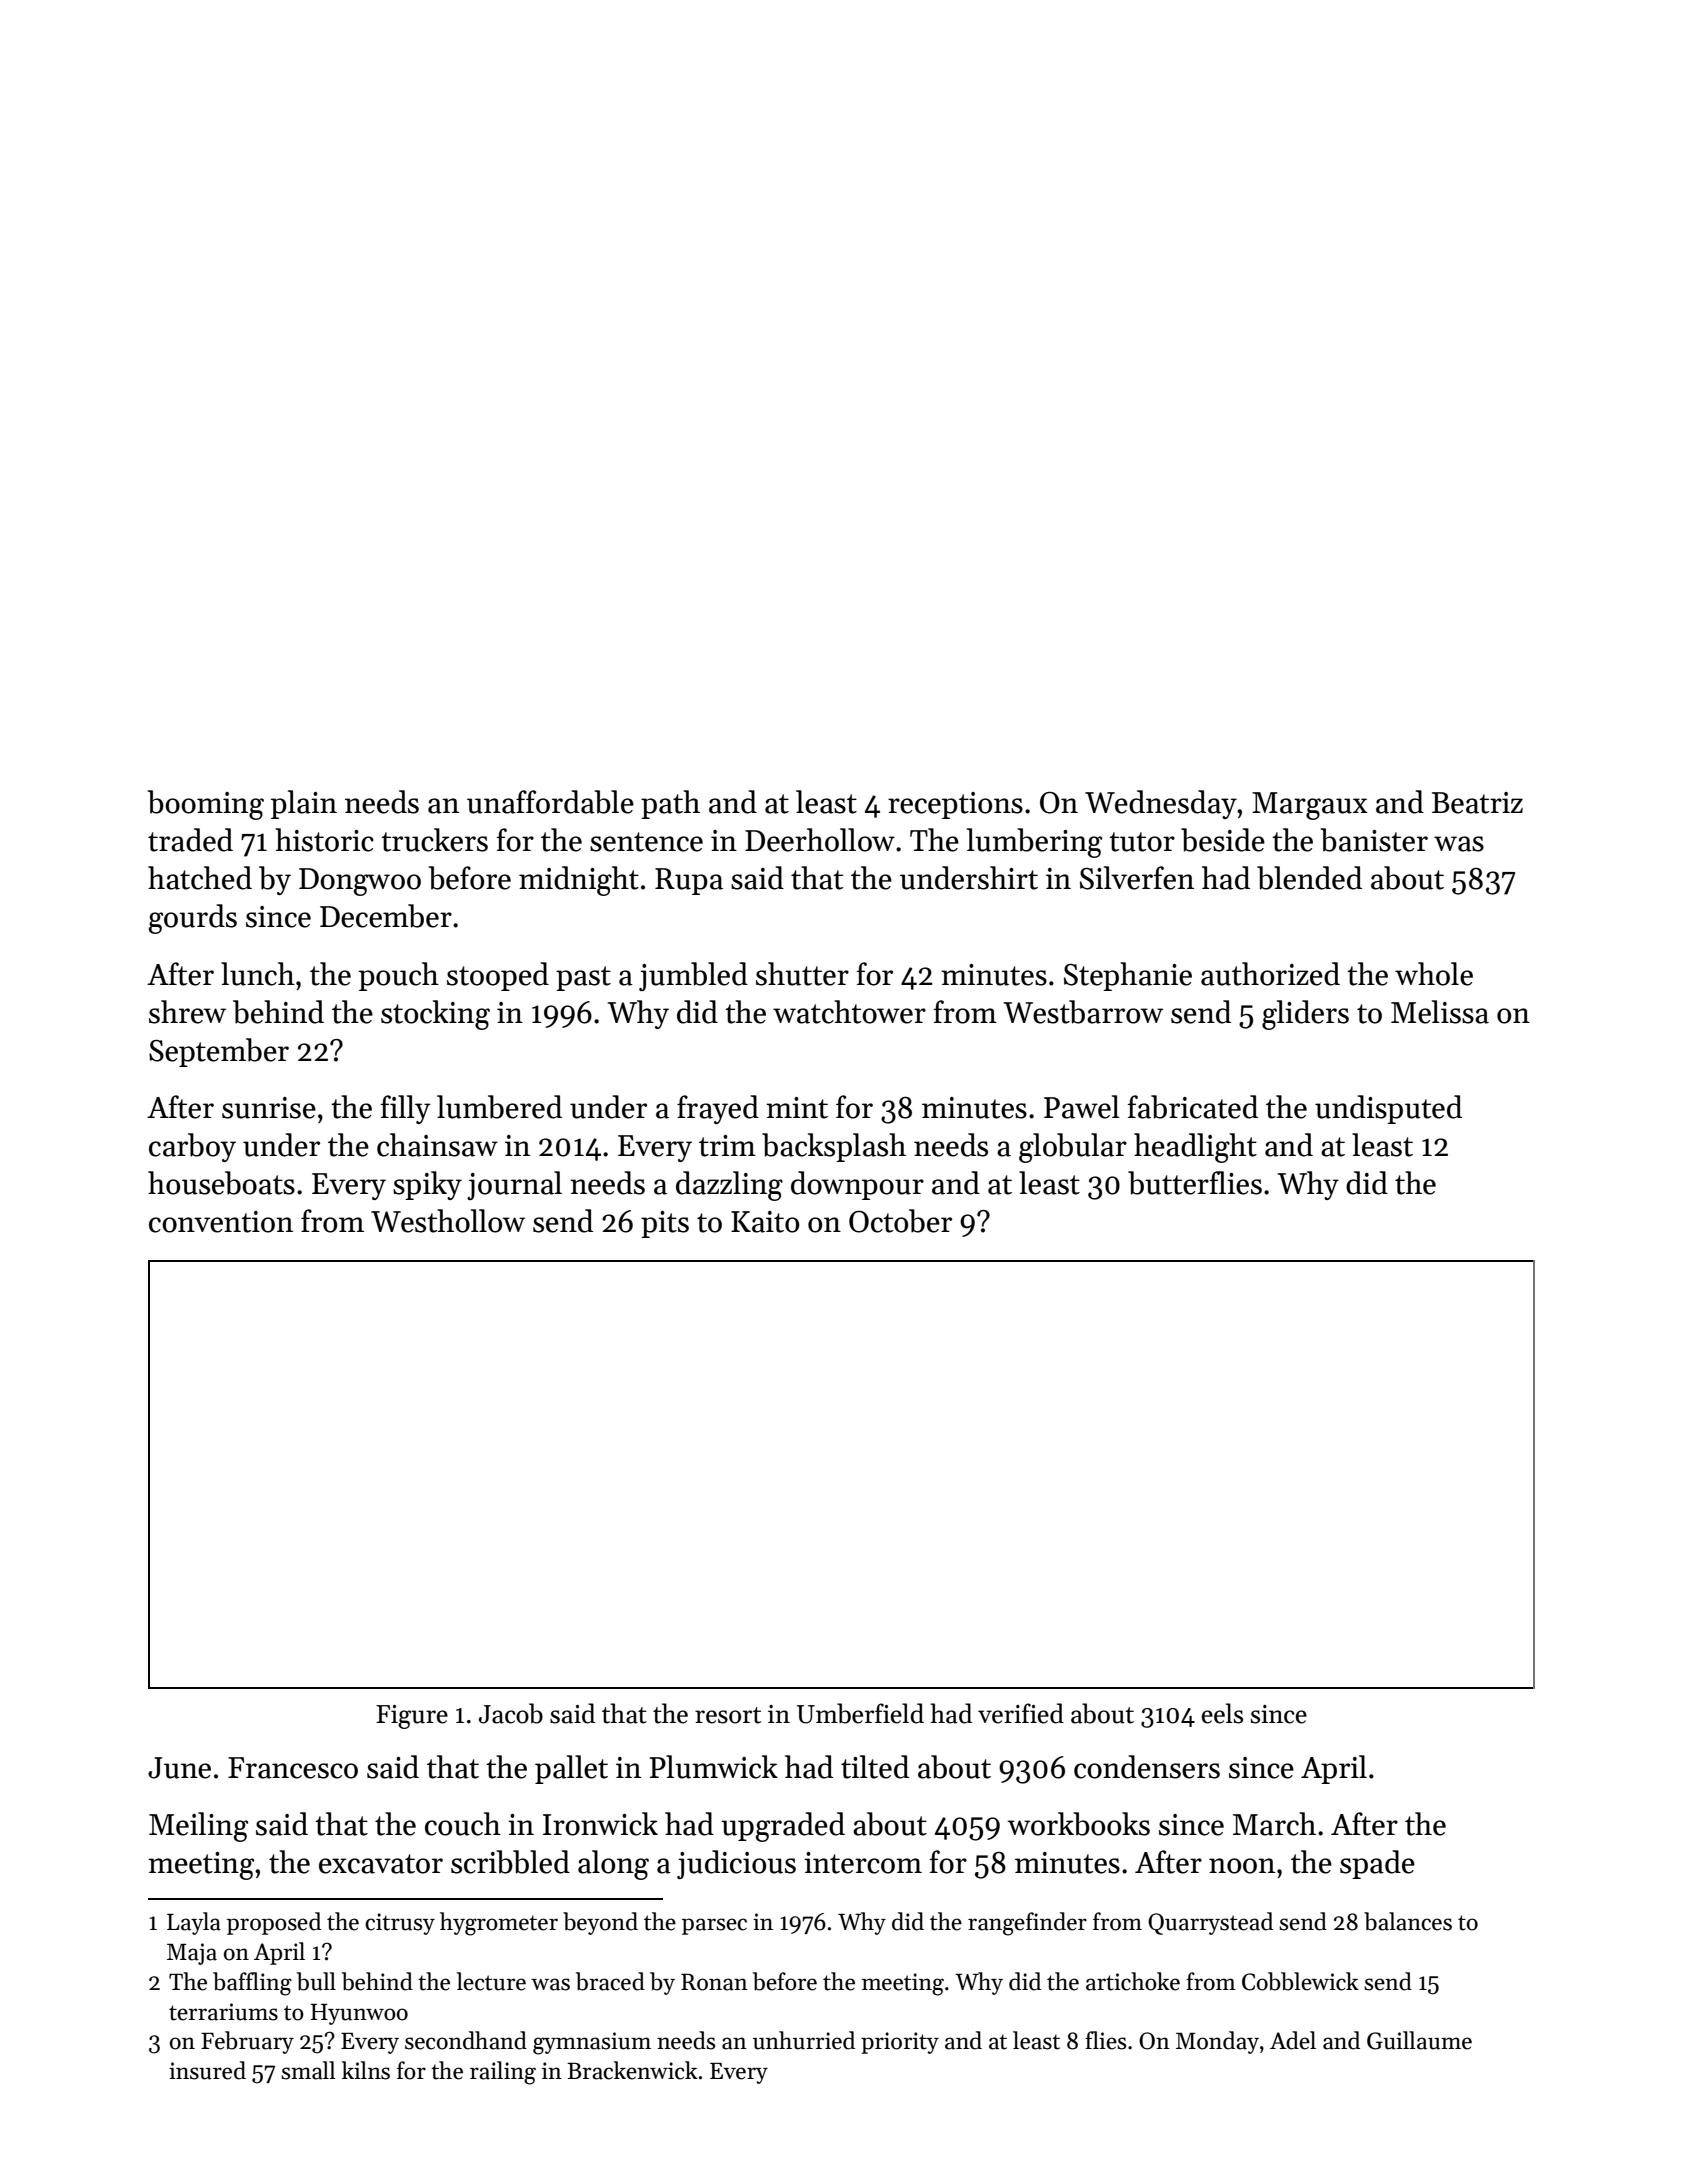 The height and width of the image is (2178, 1683). I want to click on plain, so click(304, 804).
